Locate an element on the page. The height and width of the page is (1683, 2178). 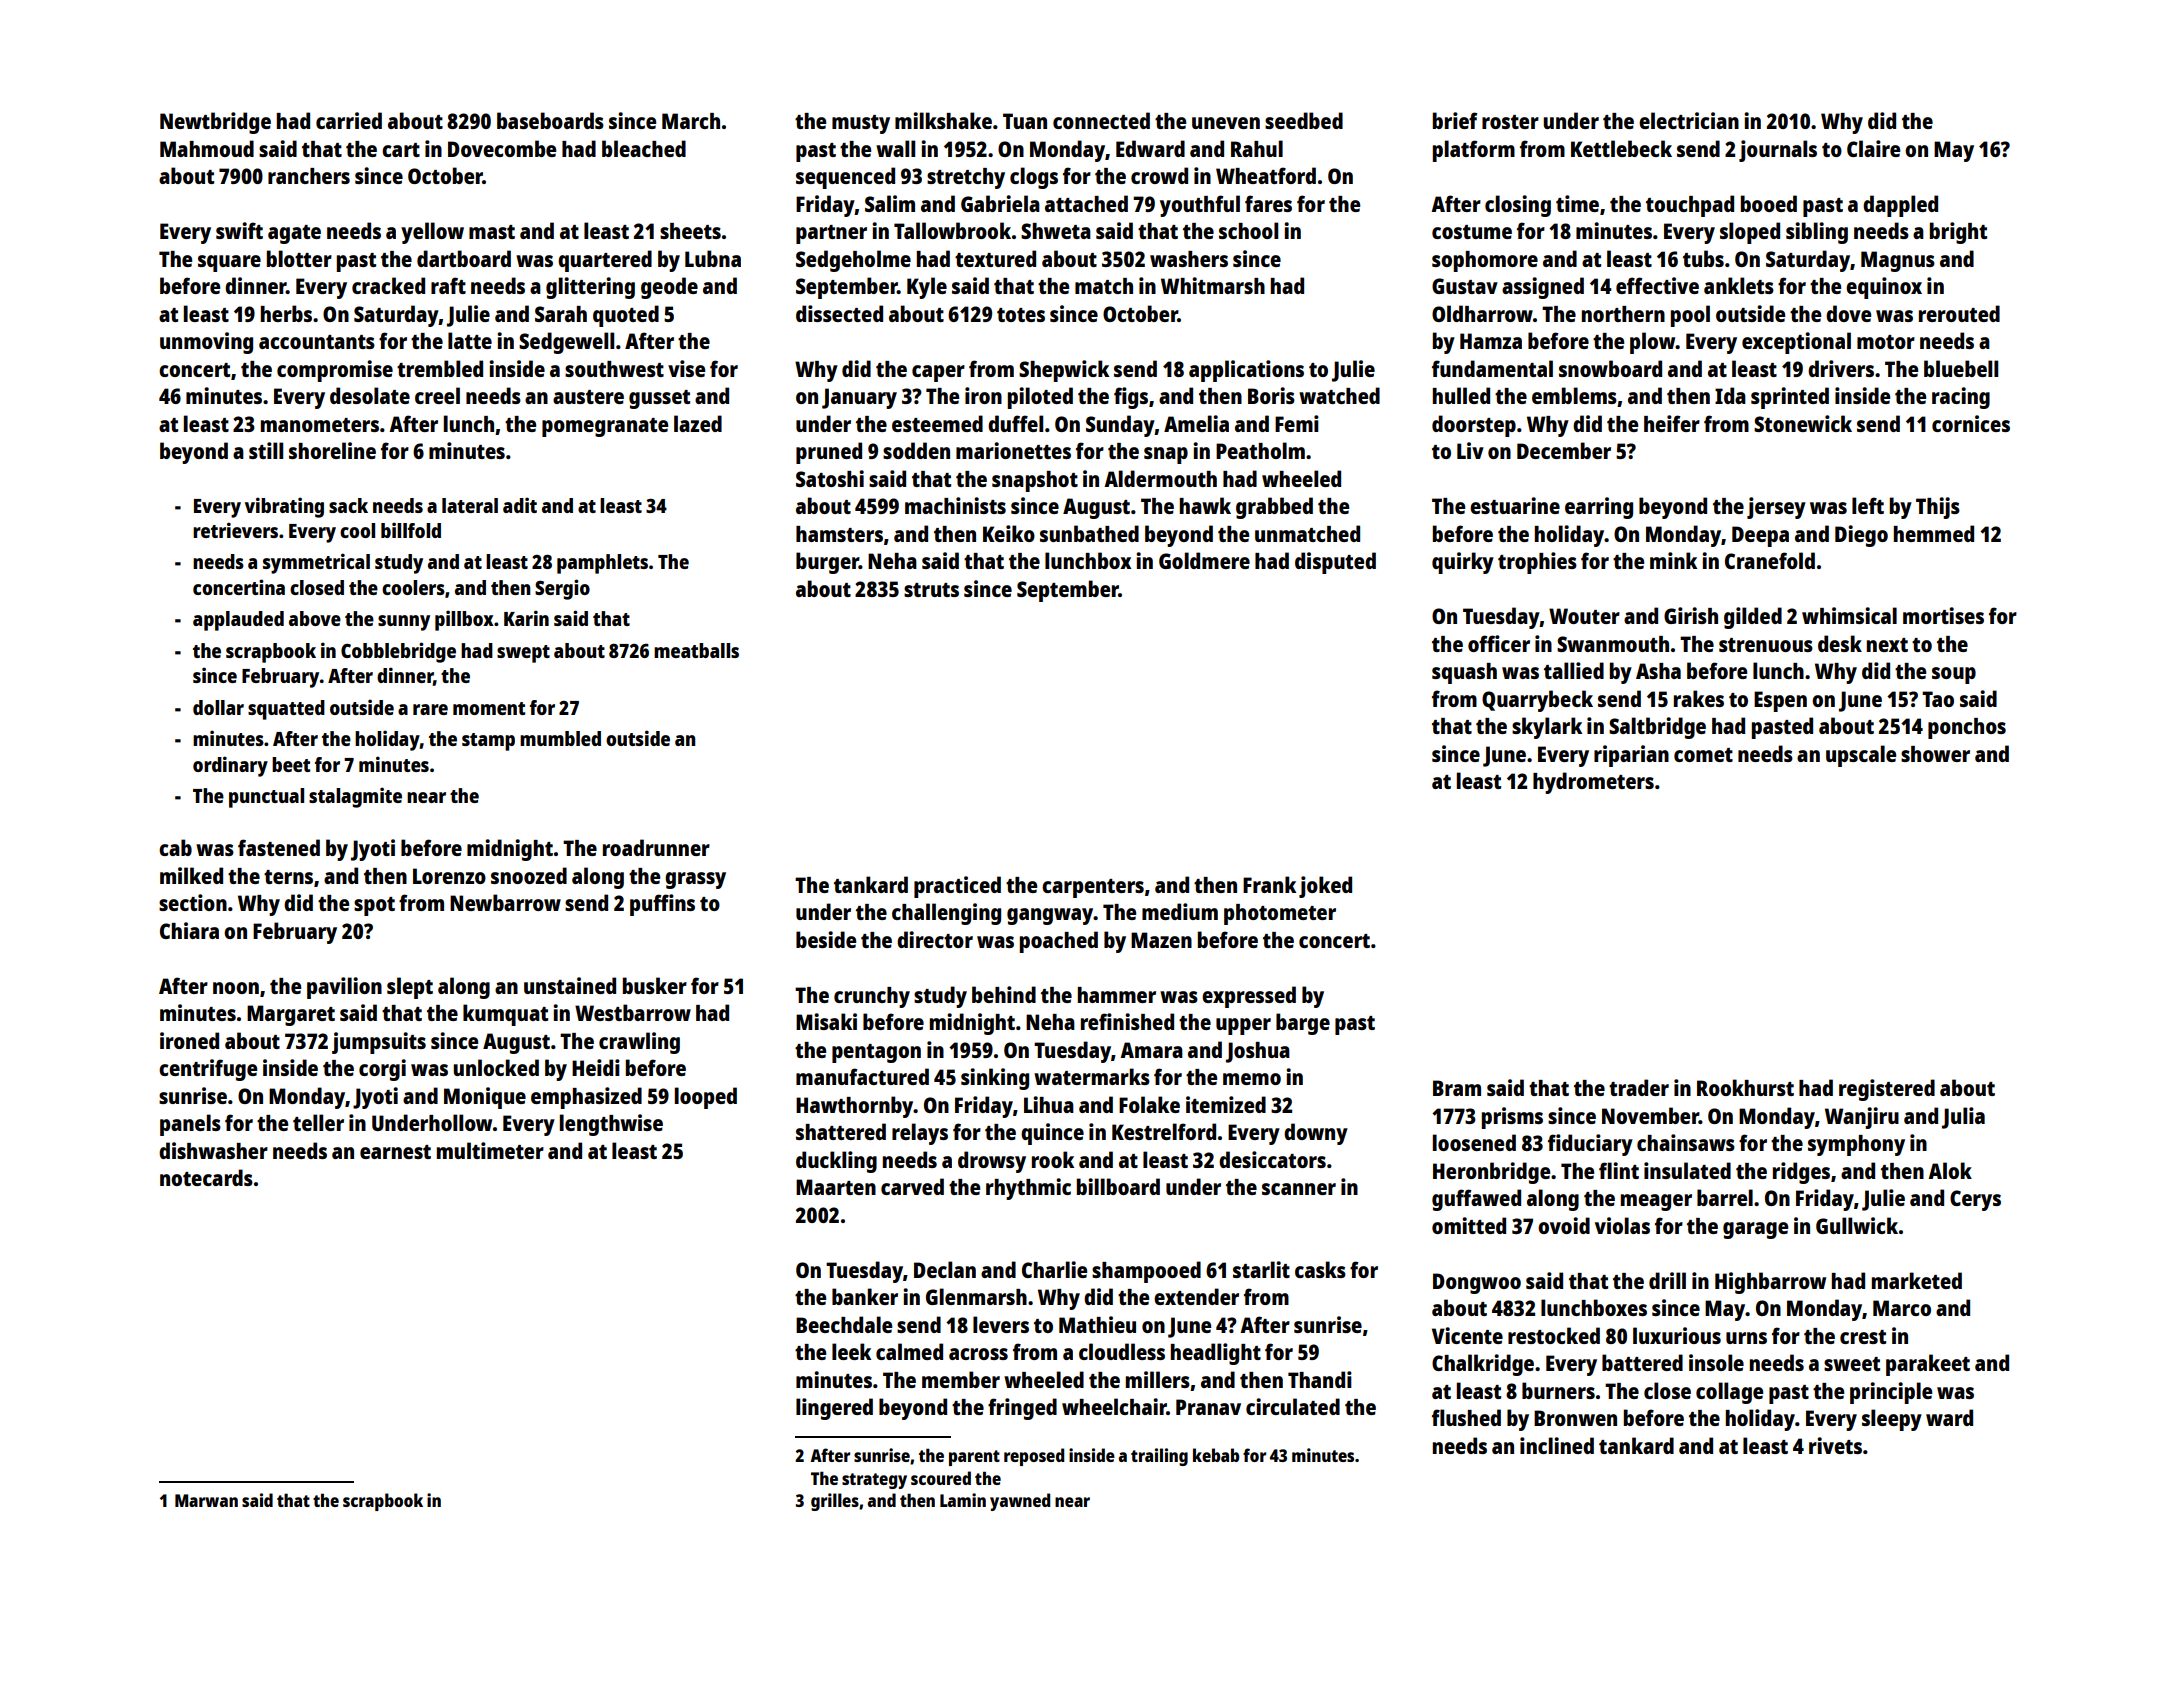
Stonewick is located at coordinates (1803, 423).
